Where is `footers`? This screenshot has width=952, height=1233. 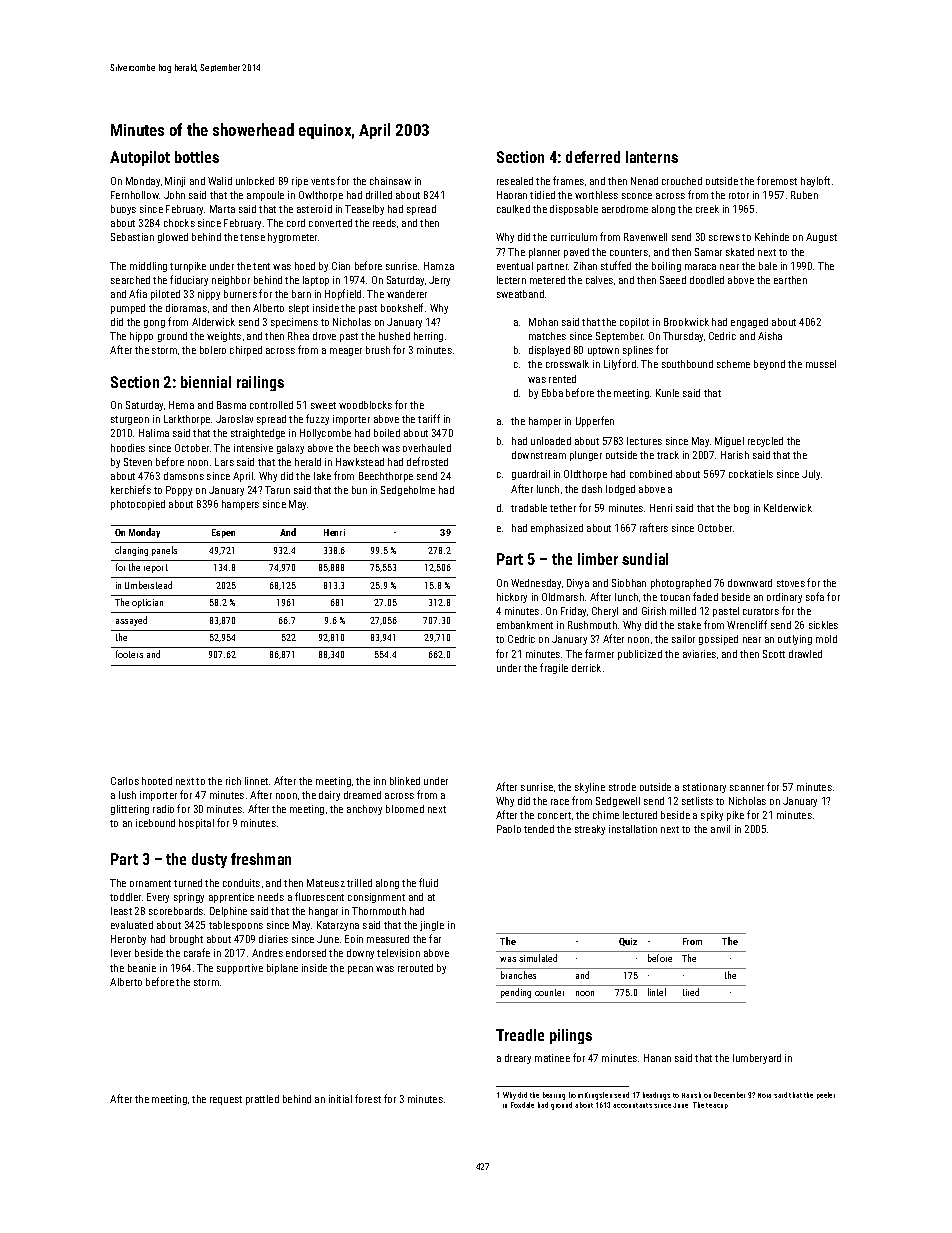 footers is located at coordinates (129, 654).
